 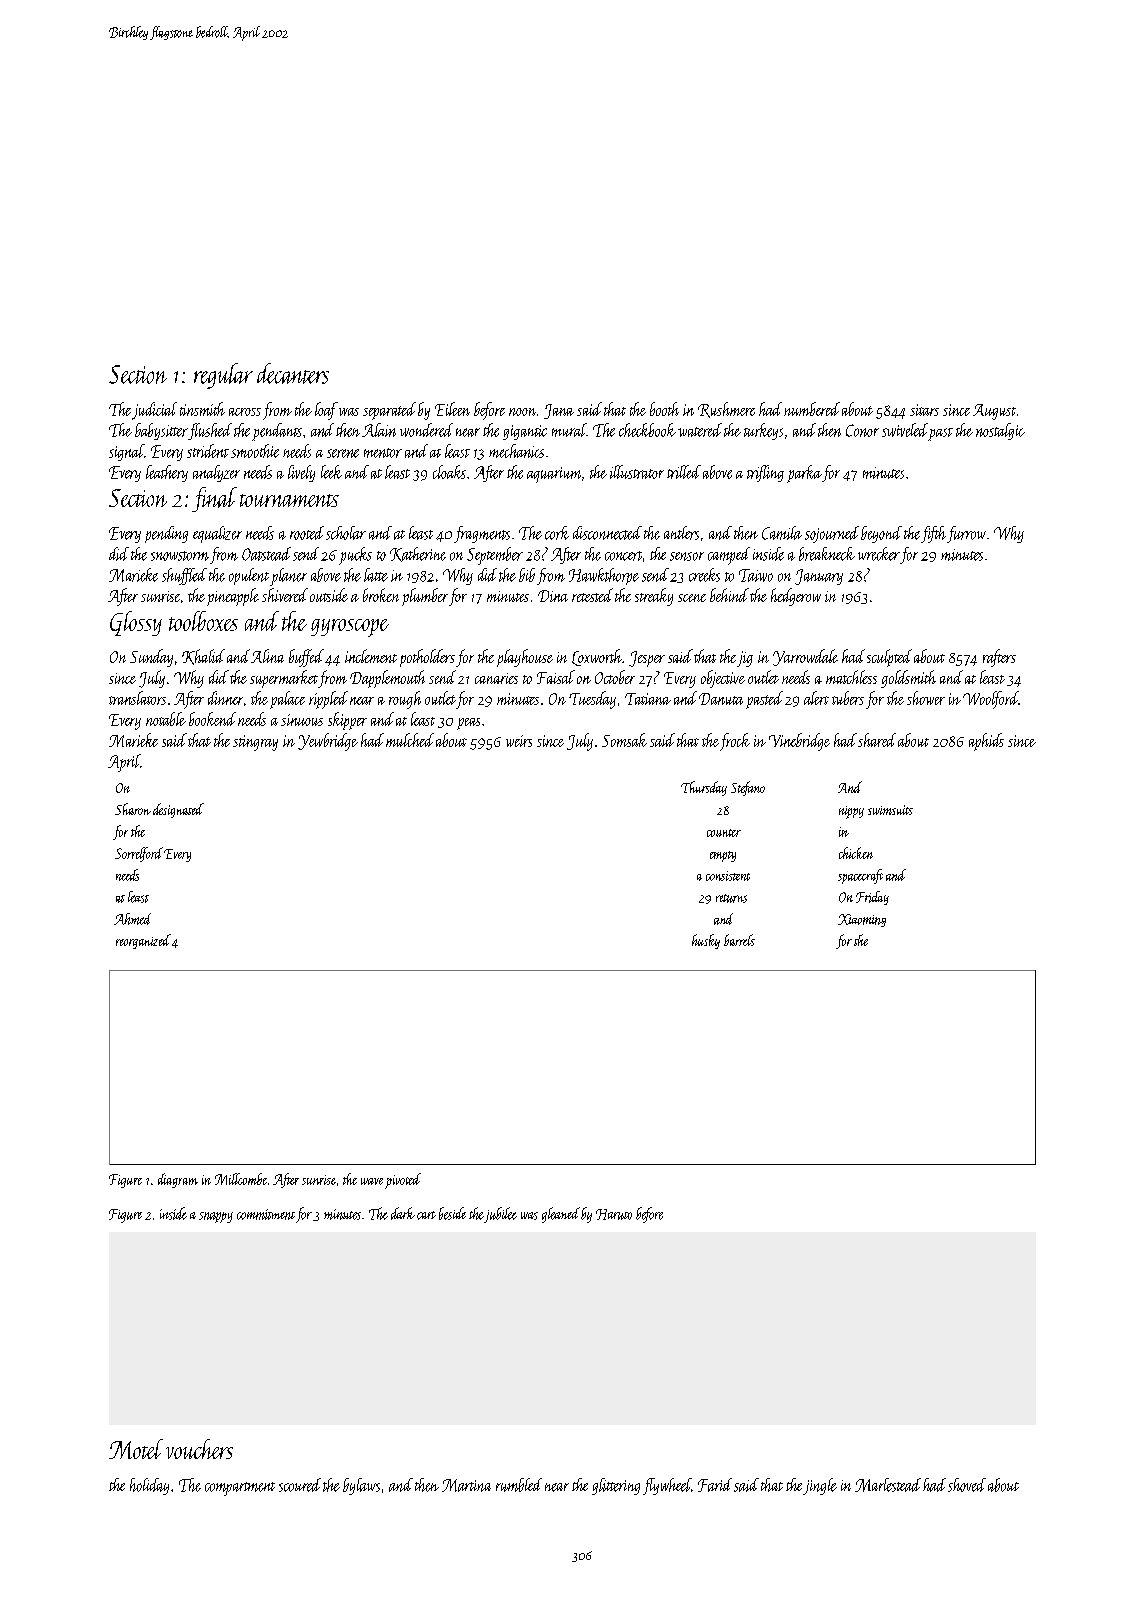 I want to click on regular, so click(x=223, y=376).
